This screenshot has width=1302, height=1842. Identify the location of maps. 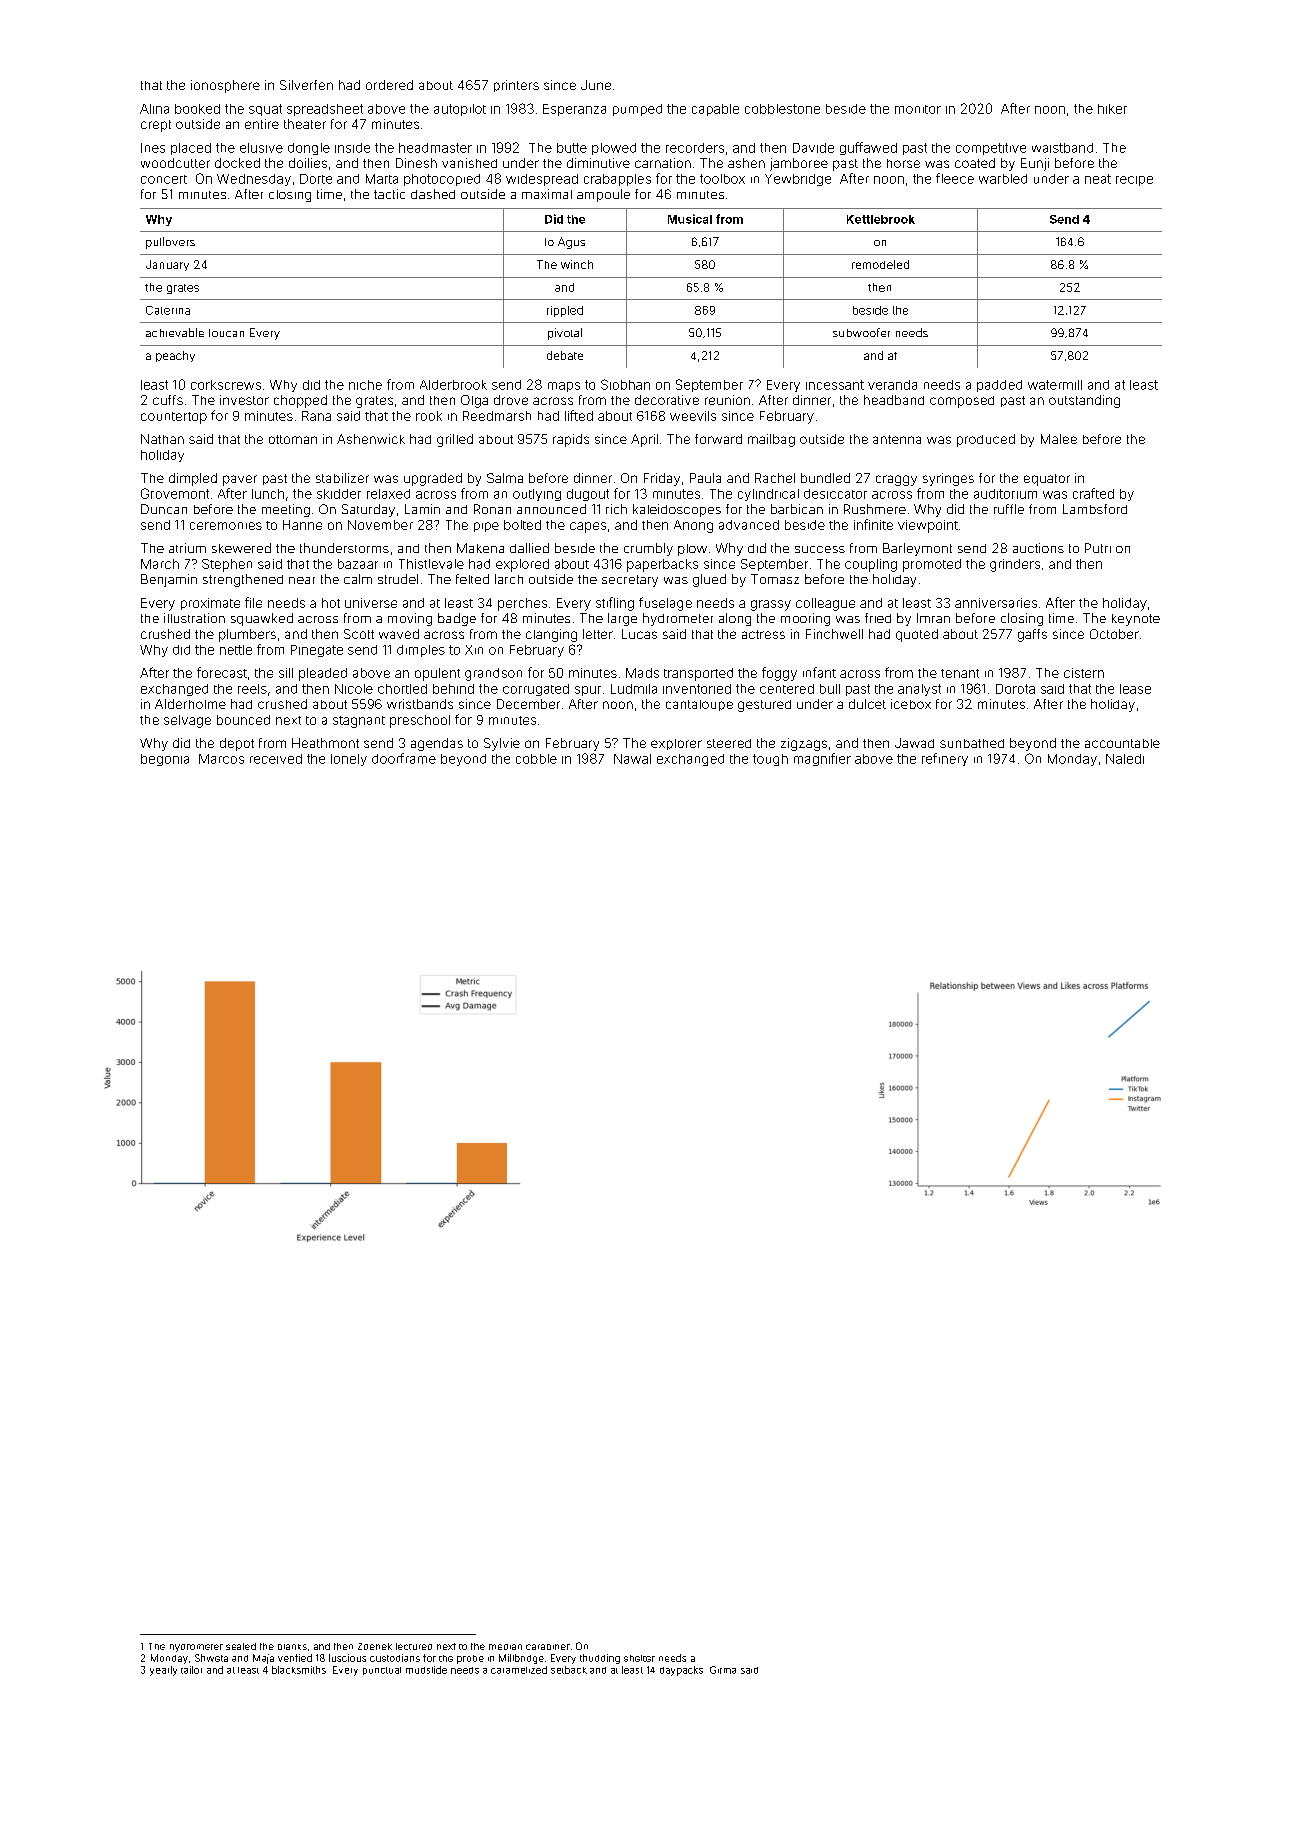
(564, 387).
